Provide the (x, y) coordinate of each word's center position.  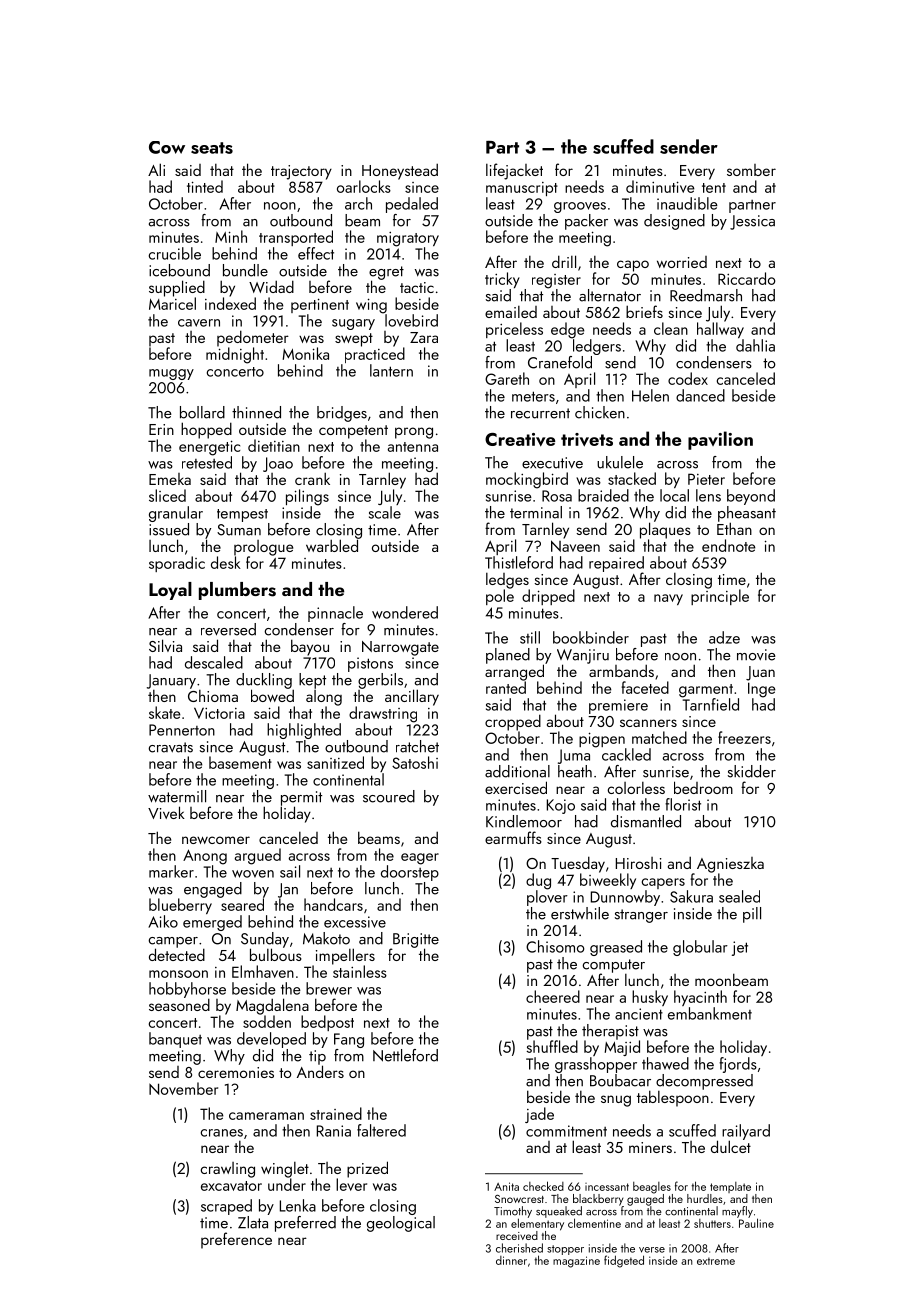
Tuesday (578, 864)
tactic (417, 287)
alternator (610, 295)
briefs (644, 311)
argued (258, 856)
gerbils (380, 681)
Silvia (165, 645)
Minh (231, 236)
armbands (621, 670)
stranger (641, 916)
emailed (511, 312)
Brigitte (416, 940)
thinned (256, 412)
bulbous (276, 954)
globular (700, 948)
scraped (226, 1207)
